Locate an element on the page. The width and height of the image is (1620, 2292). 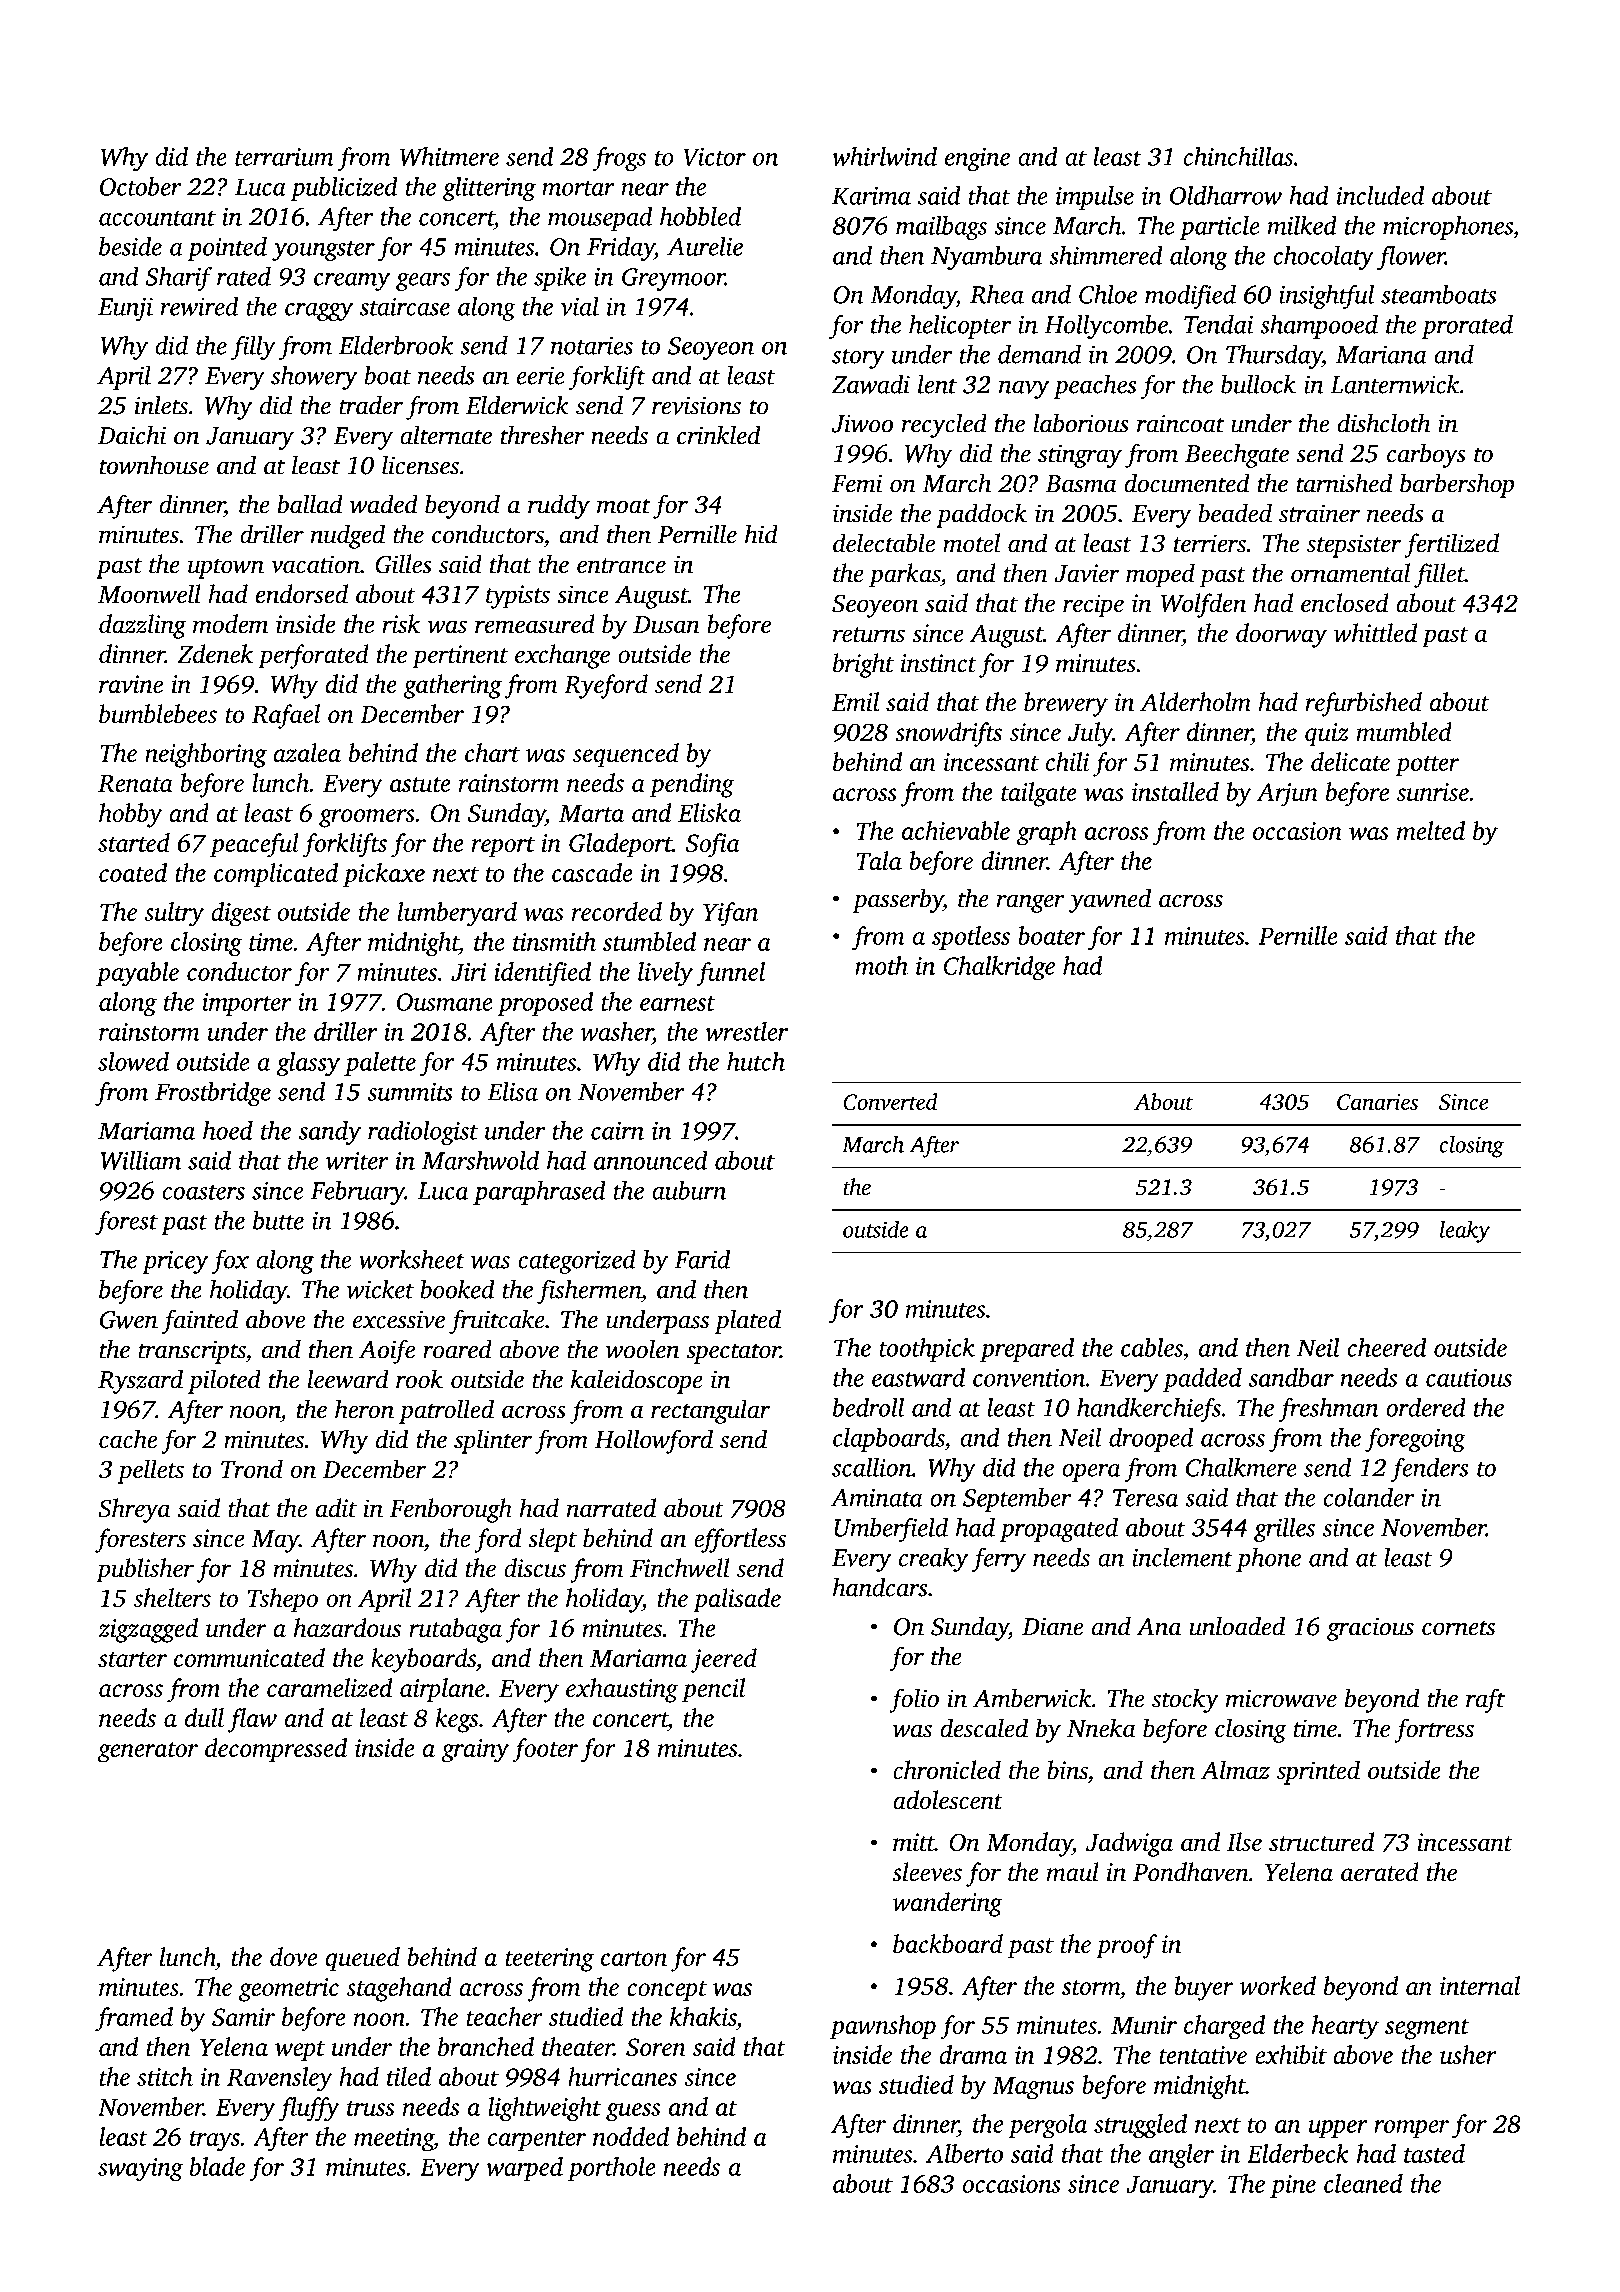
notaries is located at coordinates (592, 345).
